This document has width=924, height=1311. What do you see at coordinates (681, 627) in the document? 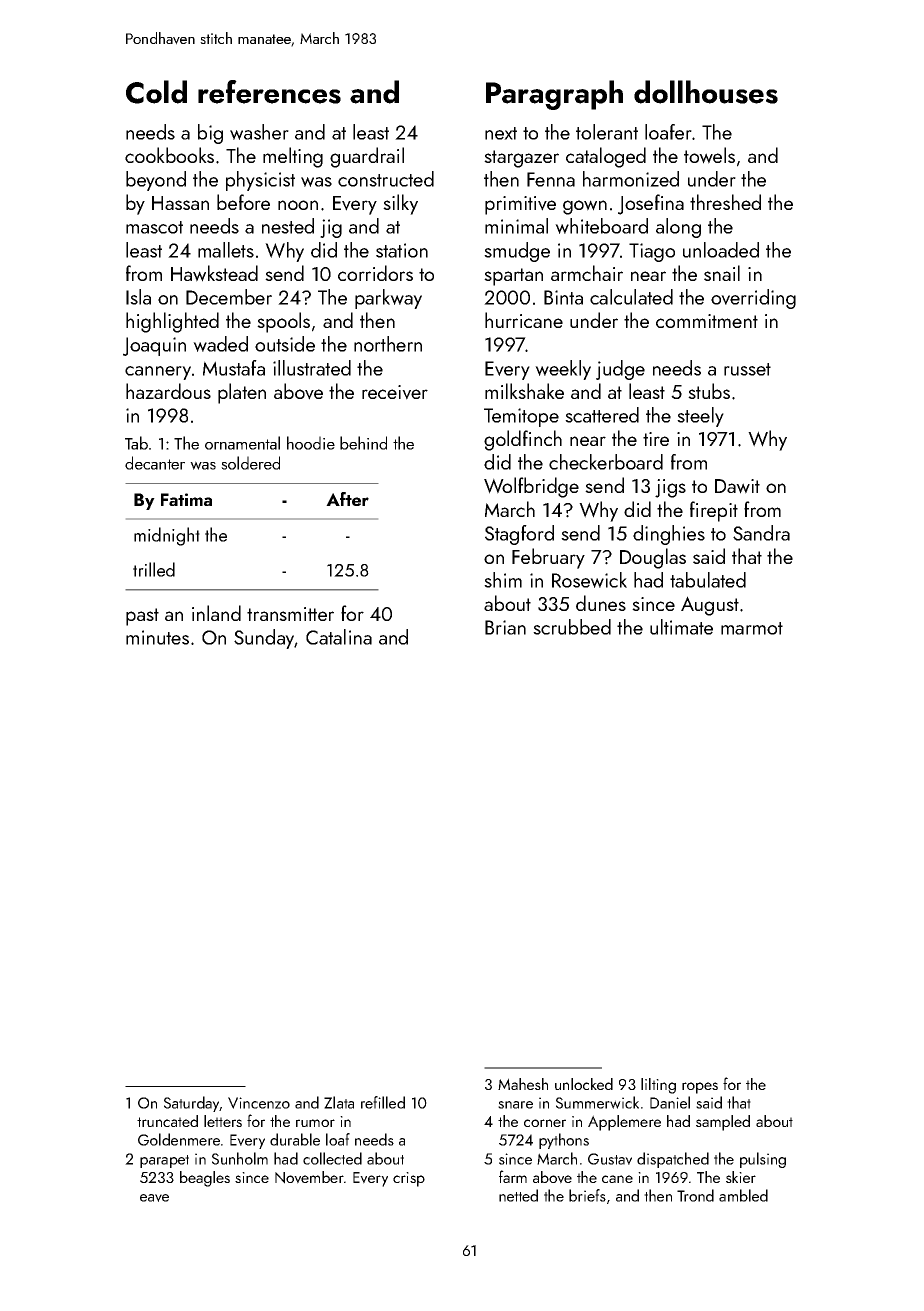
I see `ultimate` at bounding box center [681, 627].
